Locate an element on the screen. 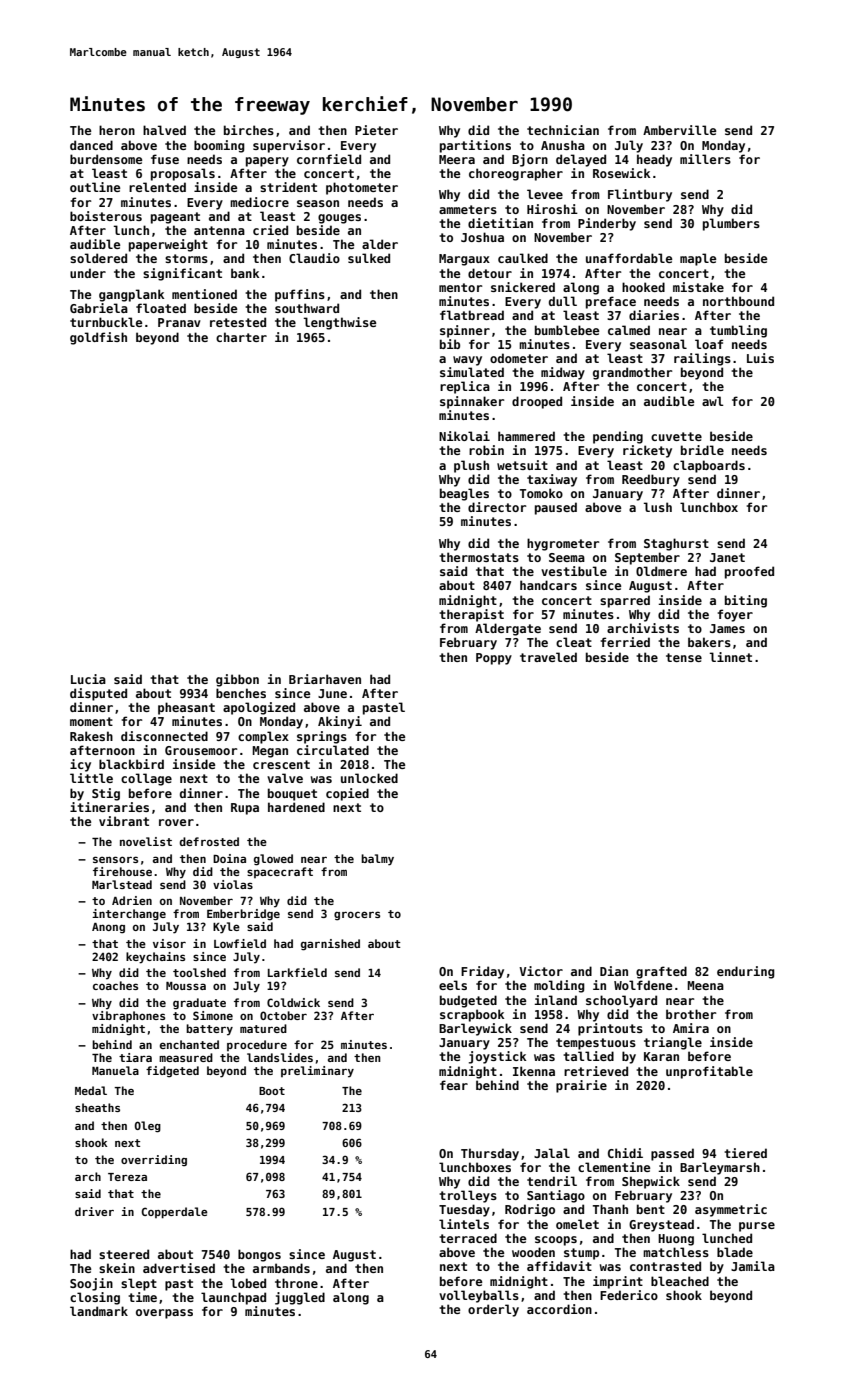 This screenshot has width=849, height=1400. linnet is located at coordinates (731, 657).
